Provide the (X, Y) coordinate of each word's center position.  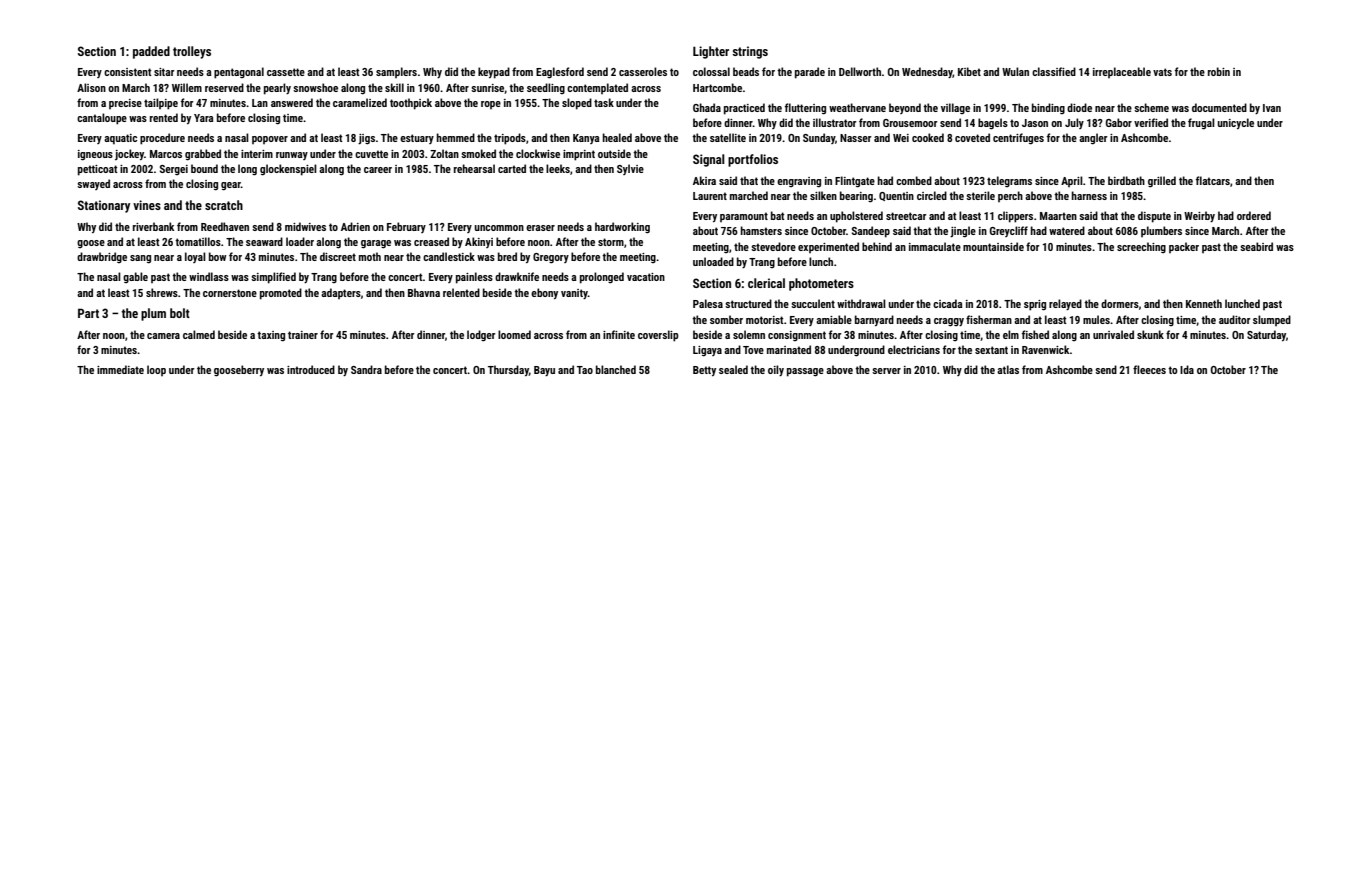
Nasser (856, 138)
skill (394, 87)
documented (1219, 107)
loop (156, 370)
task (604, 102)
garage (376, 244)
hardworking (622, 228)
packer (1184, 247)
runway (292, 156)
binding (1048, 108)
